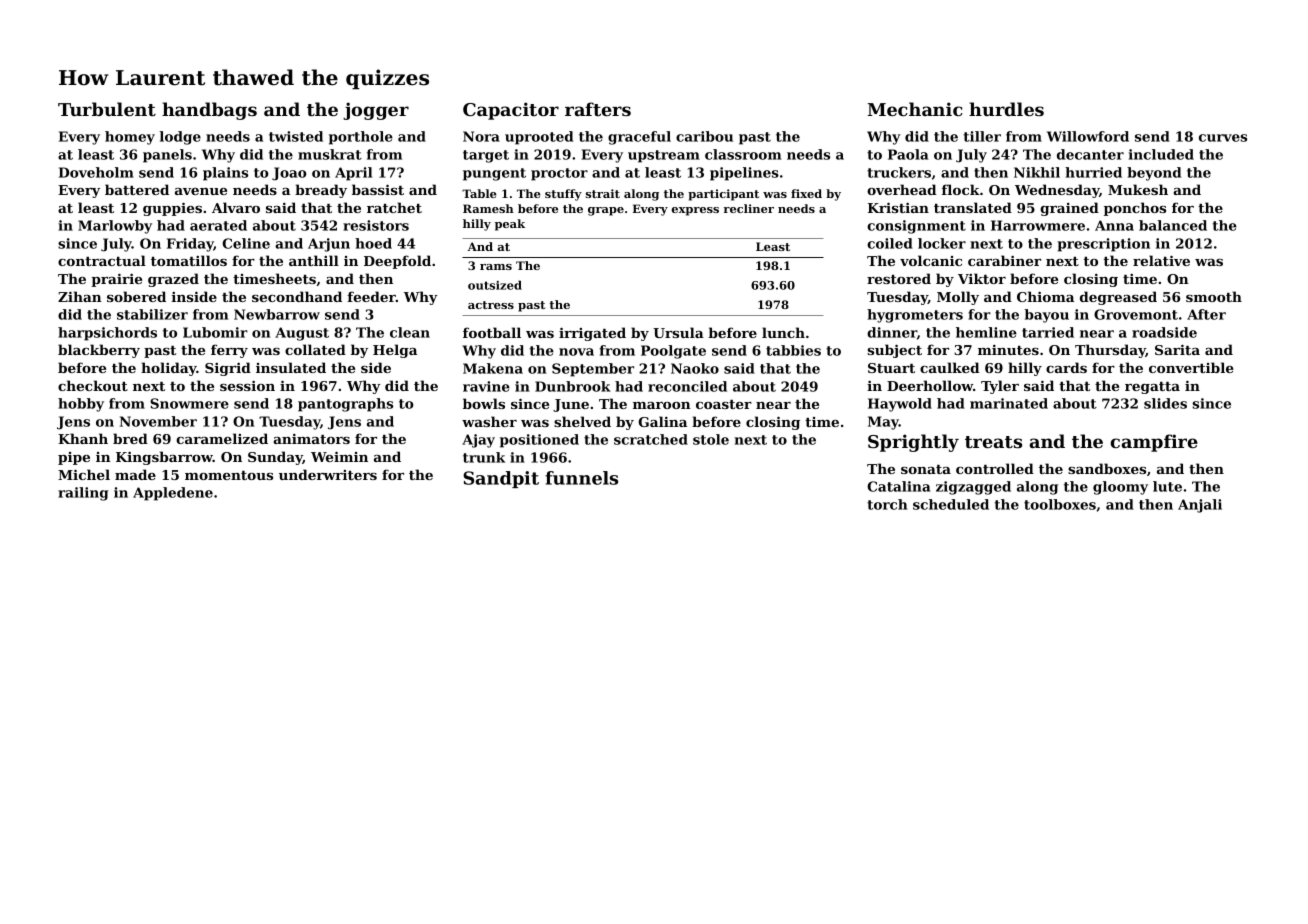 The image size is (1308, 924). What do you see at coordinates (296, 136) in the document?
I see `twisted` at bounding box center [296, 136].
